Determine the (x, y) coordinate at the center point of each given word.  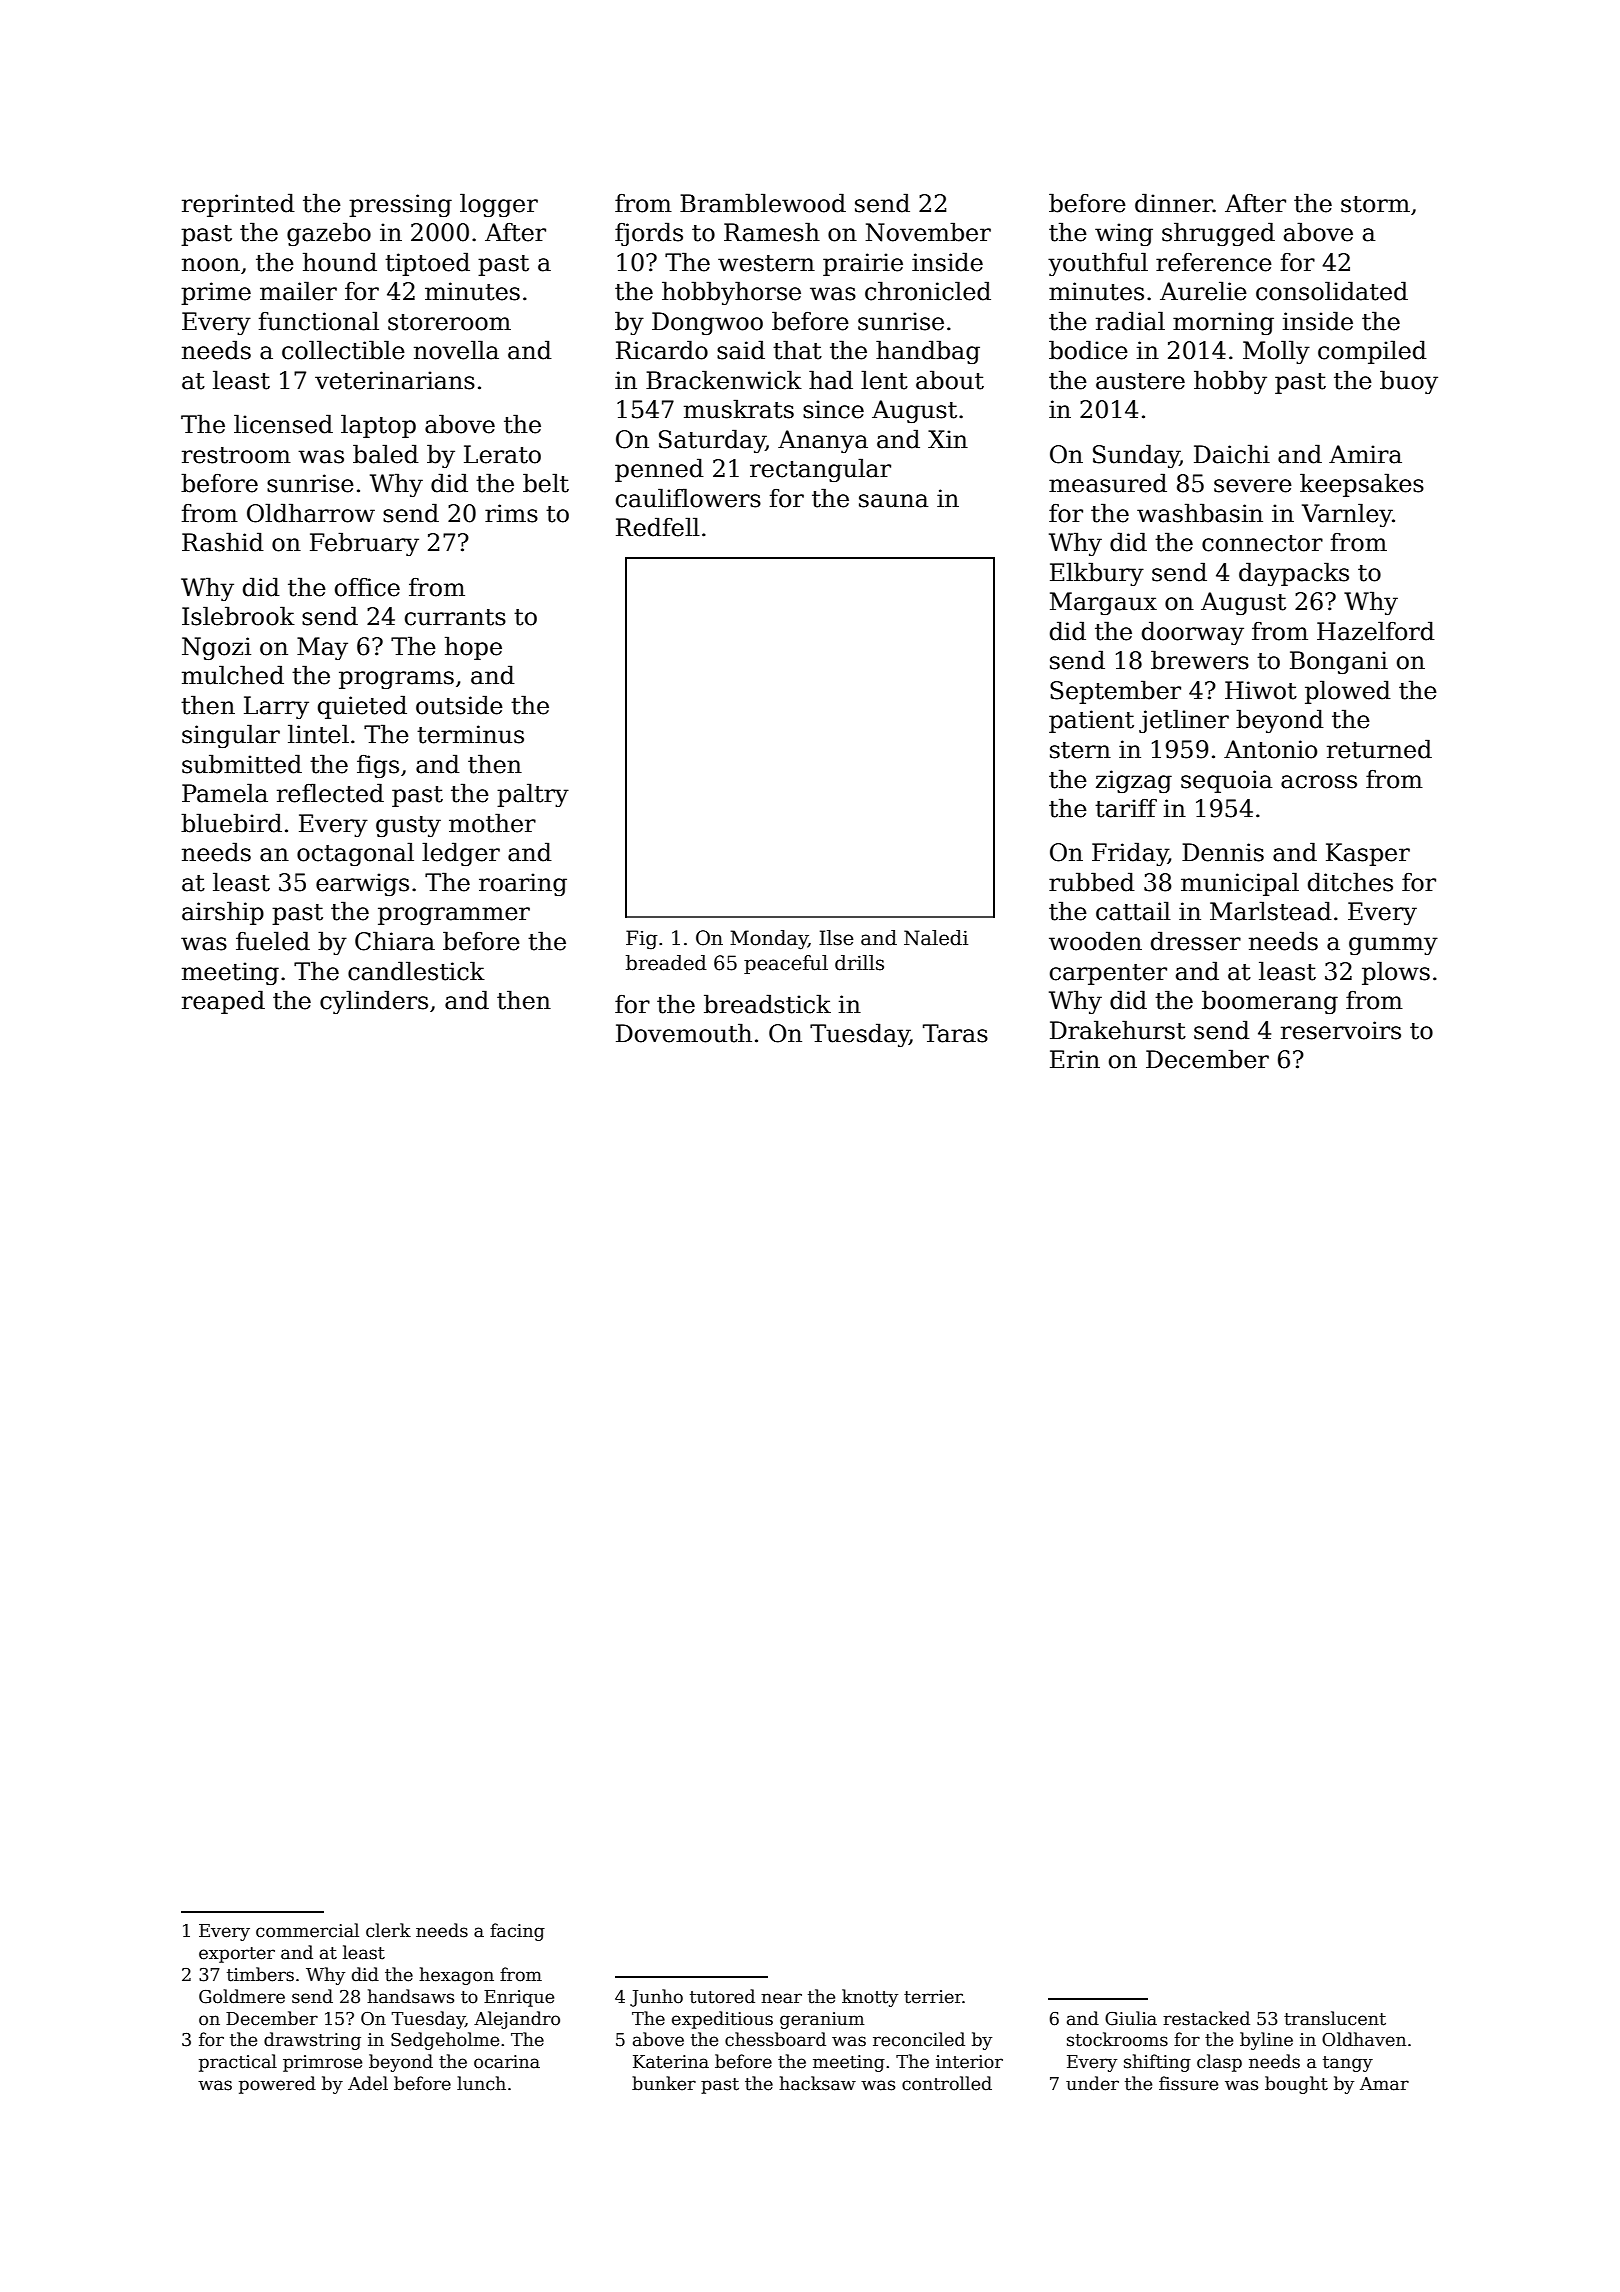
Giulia (1131, 2018)
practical (238, 2063)
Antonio (1270, 749)
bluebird (231, 823)
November (928, 232)
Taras (955, 1033)
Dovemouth (684, 1033)
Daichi (1232, 454)
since (833, 409)
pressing (400, 205)
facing (517, 1932)
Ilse (836, 938)
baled (386, 454)
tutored (722, 1996)
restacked (1206, 2018)
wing (1124, 234)
